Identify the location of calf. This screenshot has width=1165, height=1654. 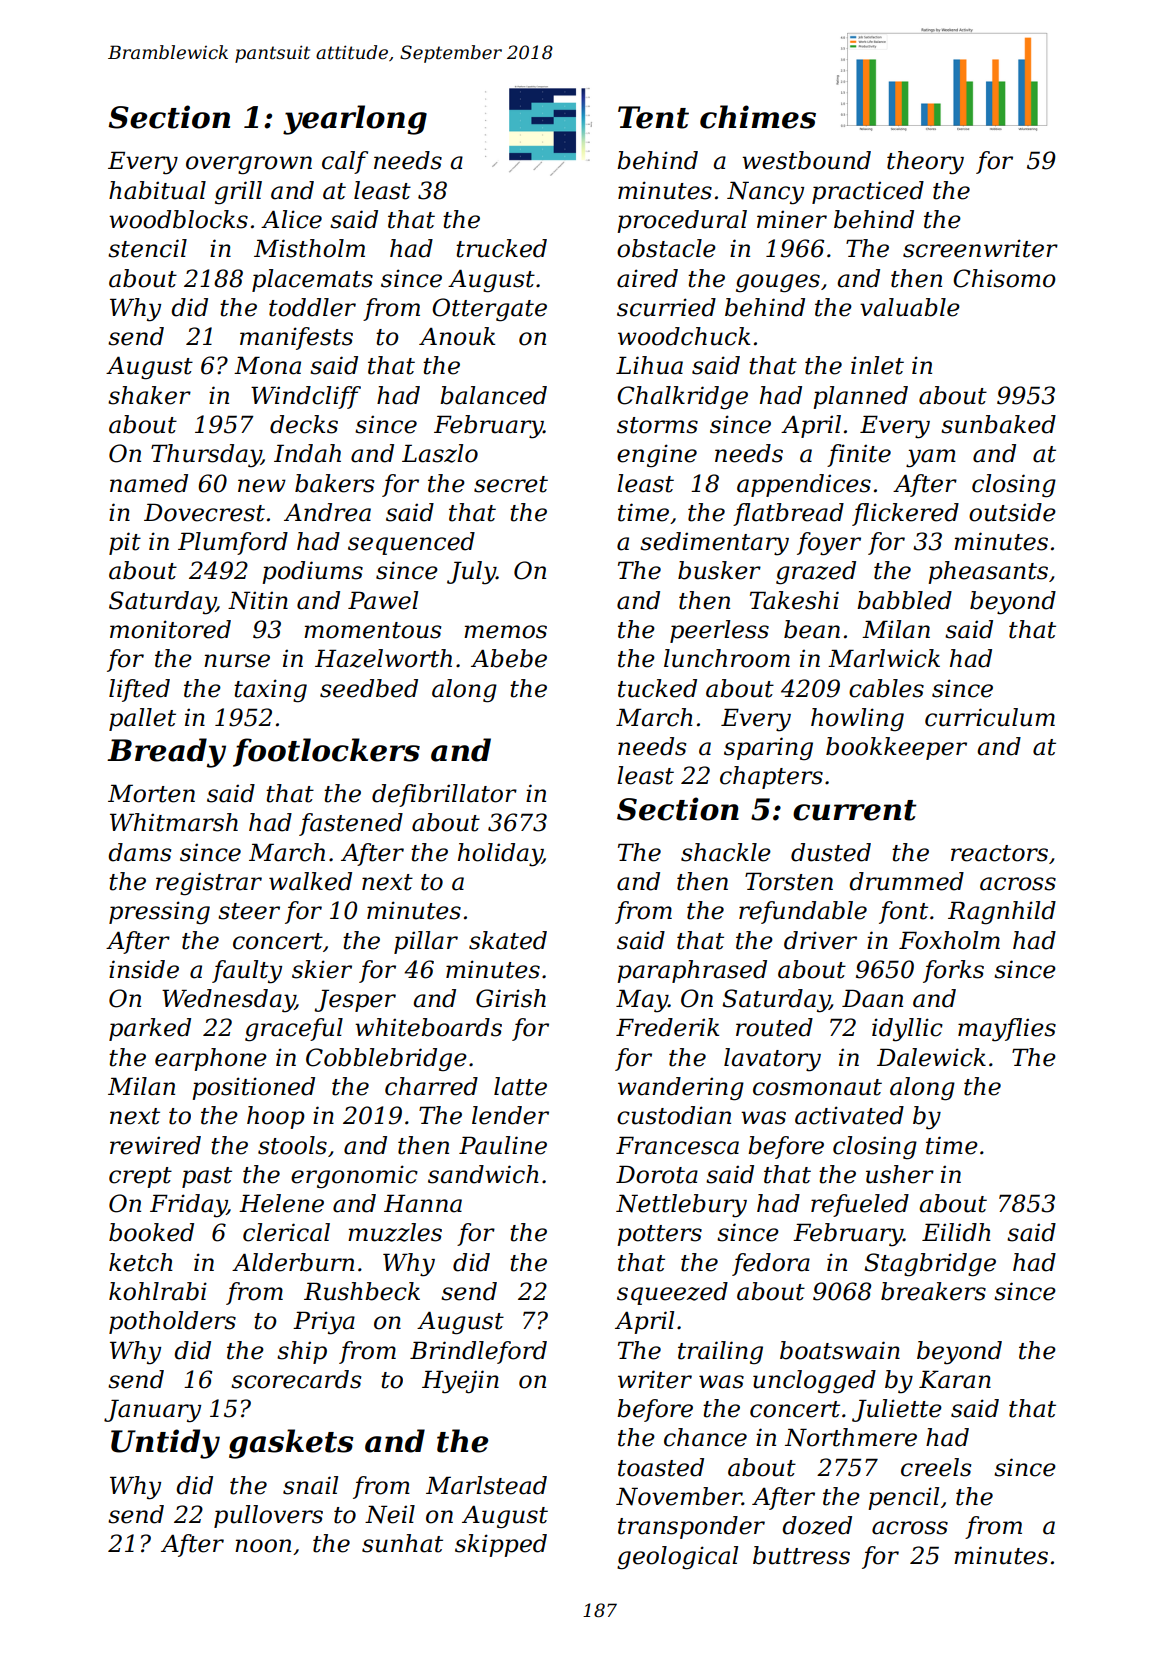
(345, 162).
